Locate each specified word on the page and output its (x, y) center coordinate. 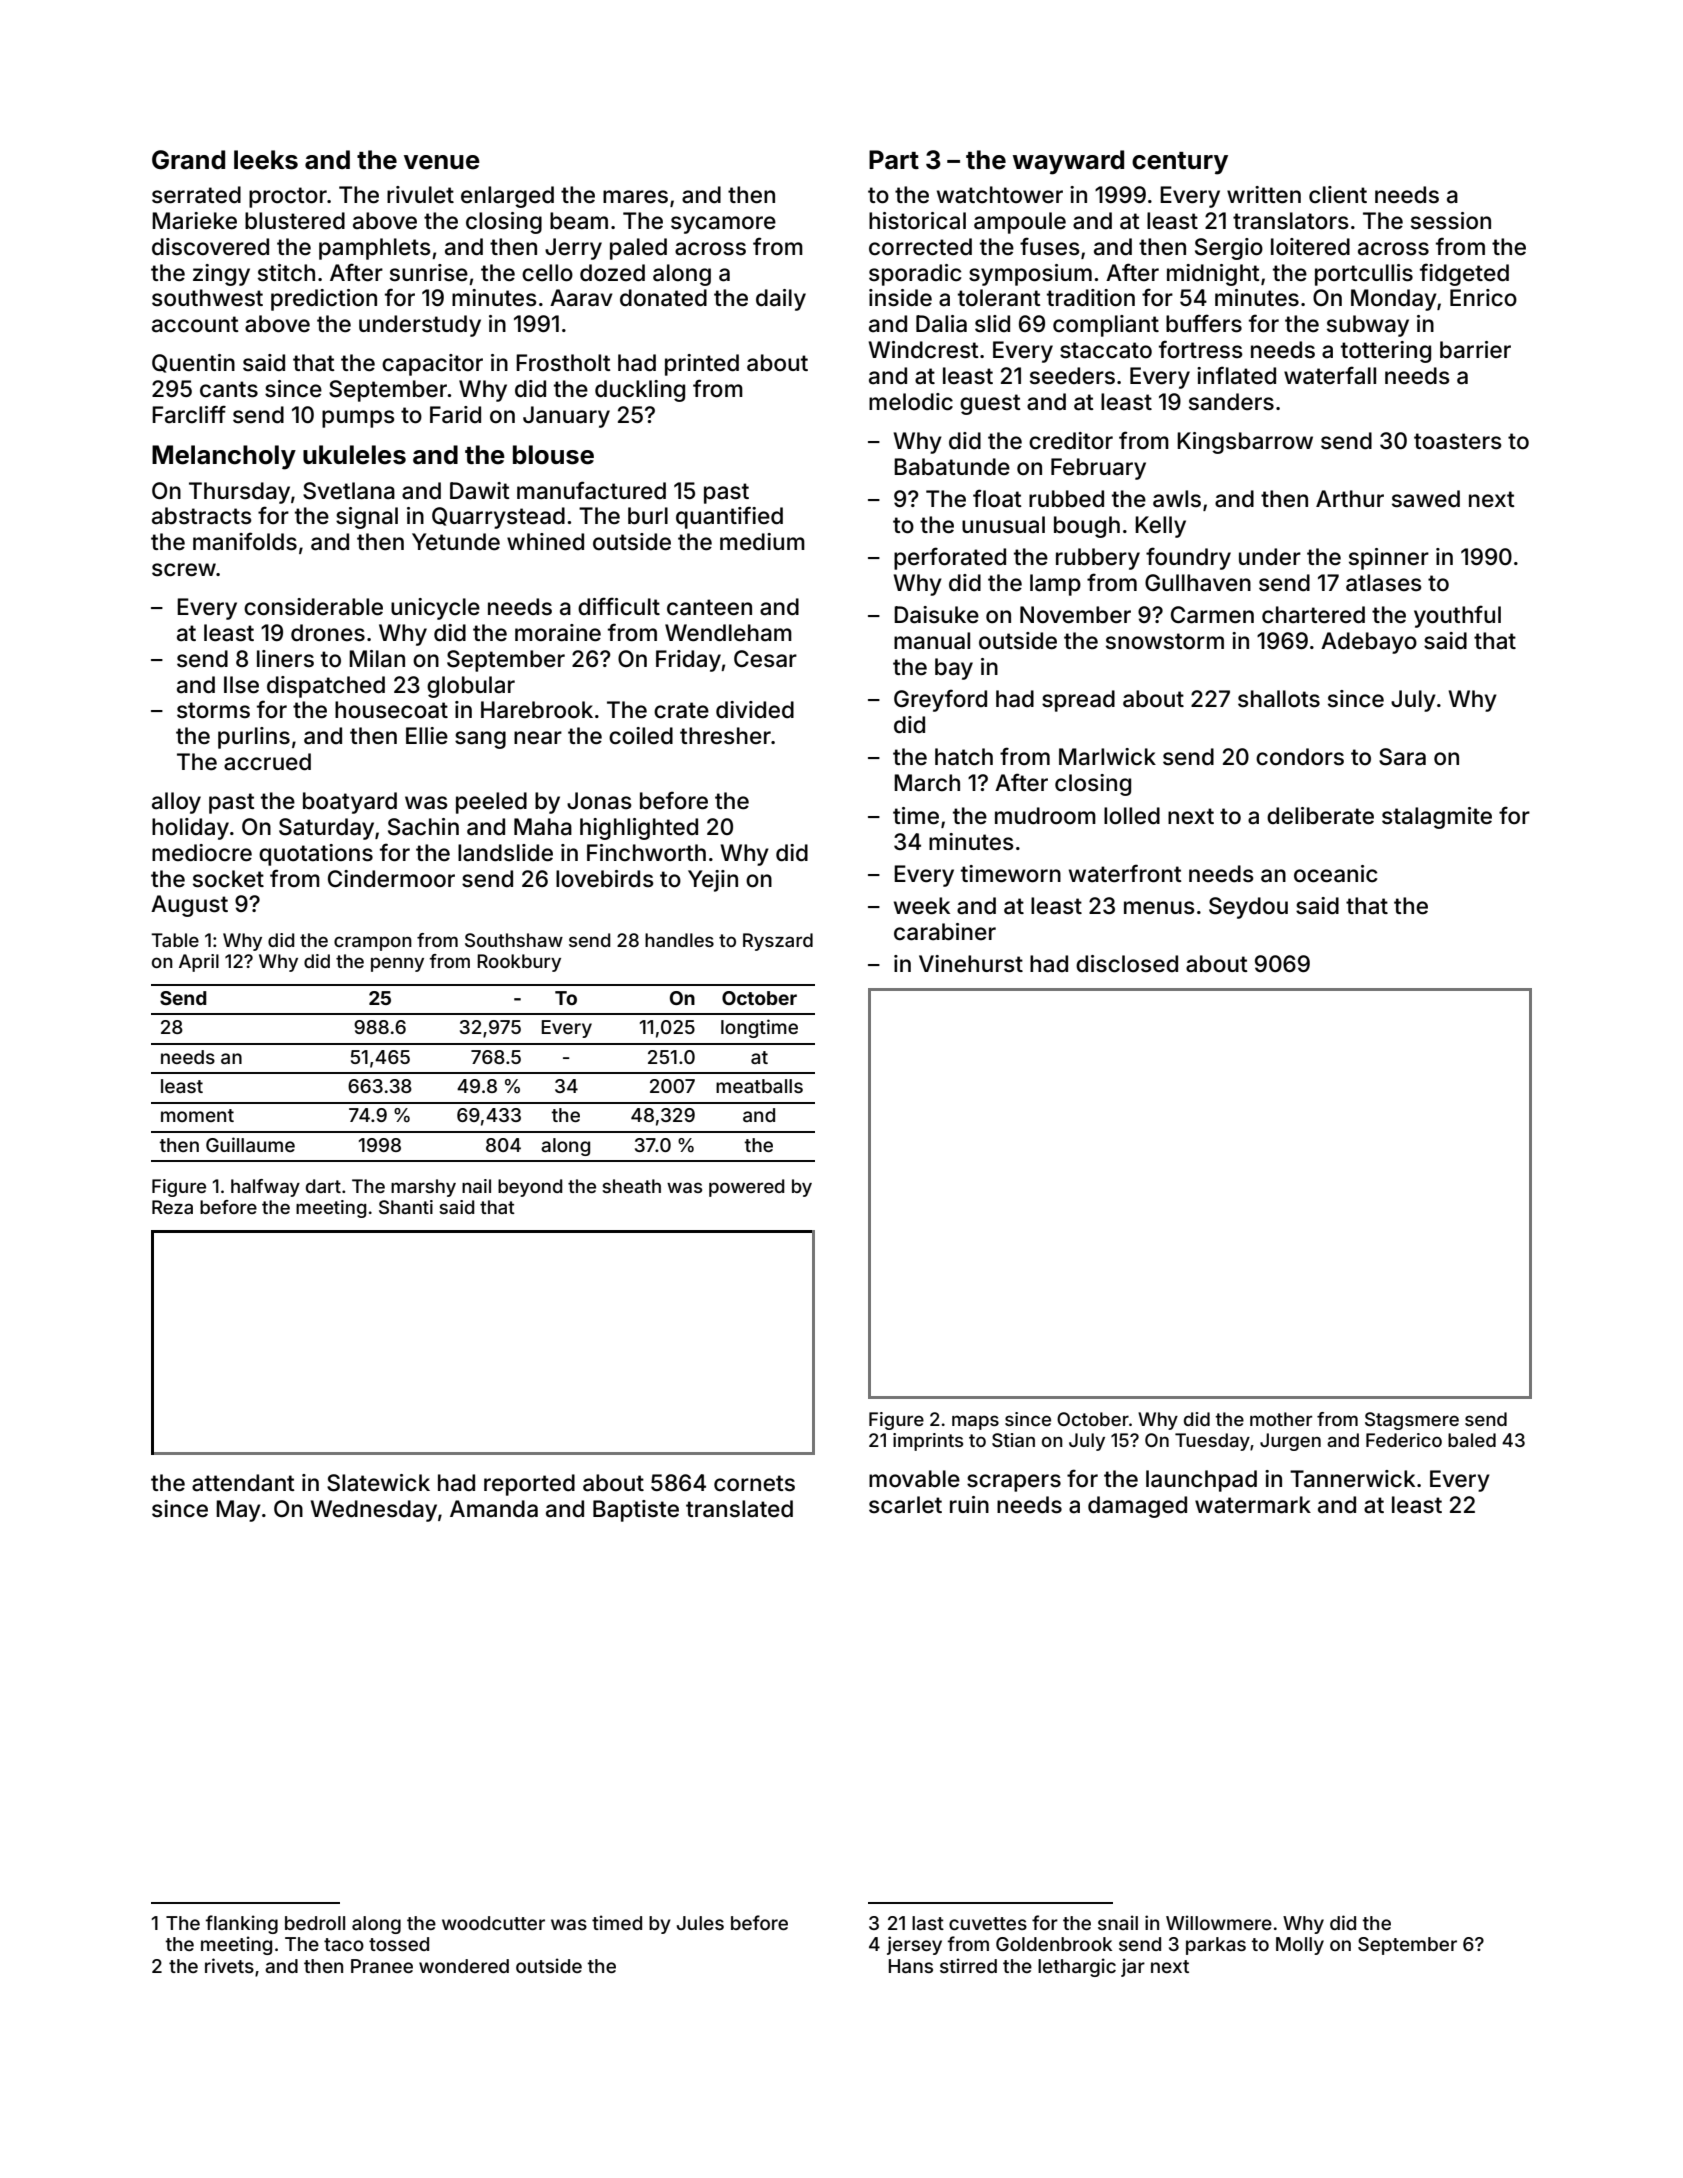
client (1338, 195)
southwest (207, 298)
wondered (464, 1966)
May (238, 1511)
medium (762, 542)
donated (663, 298)
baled (1472, 1440)
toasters (1458, 441)
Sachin (423, 827)
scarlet (905, 1505)
